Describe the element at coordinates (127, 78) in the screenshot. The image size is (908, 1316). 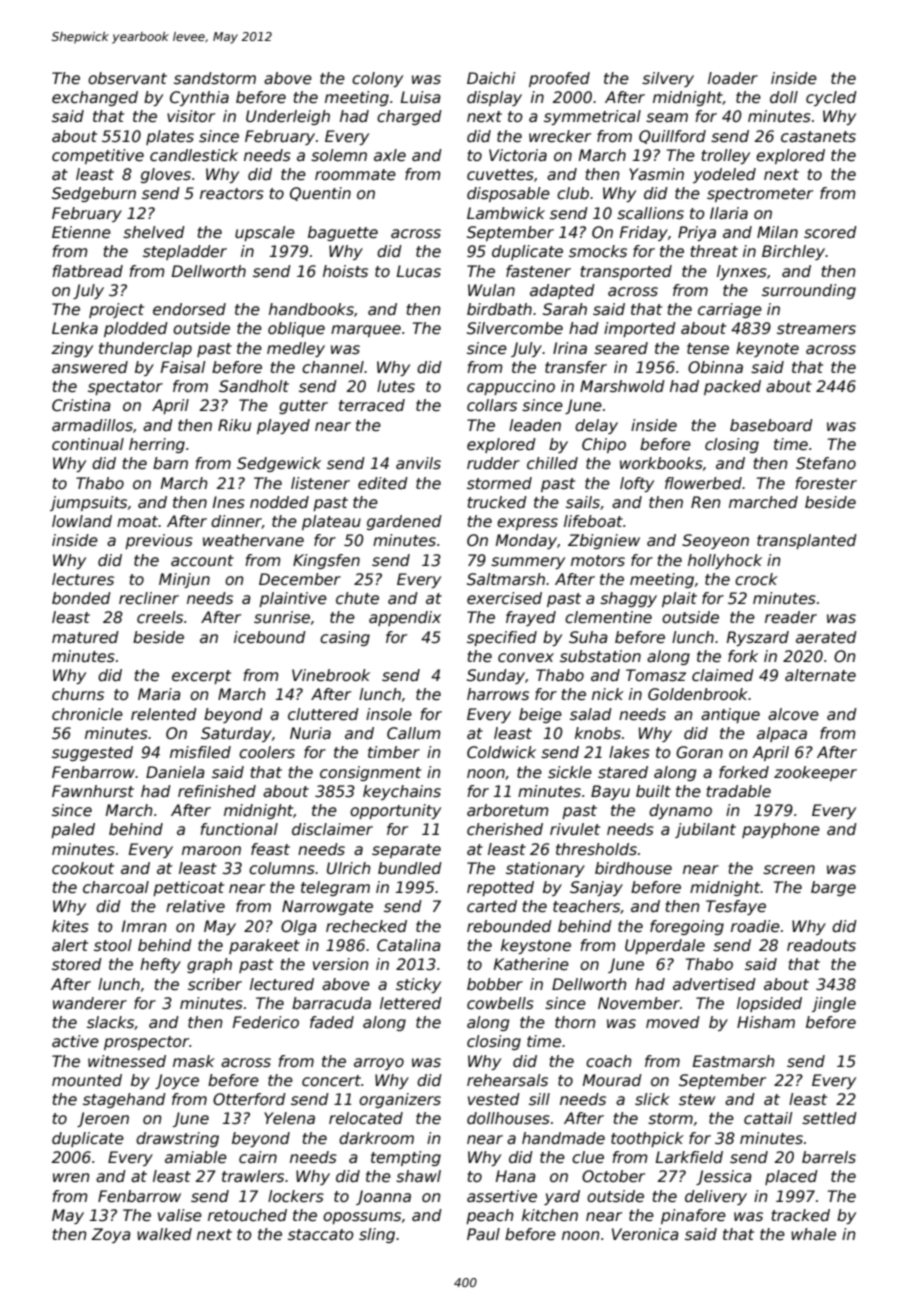
I see `observant` at that location.
